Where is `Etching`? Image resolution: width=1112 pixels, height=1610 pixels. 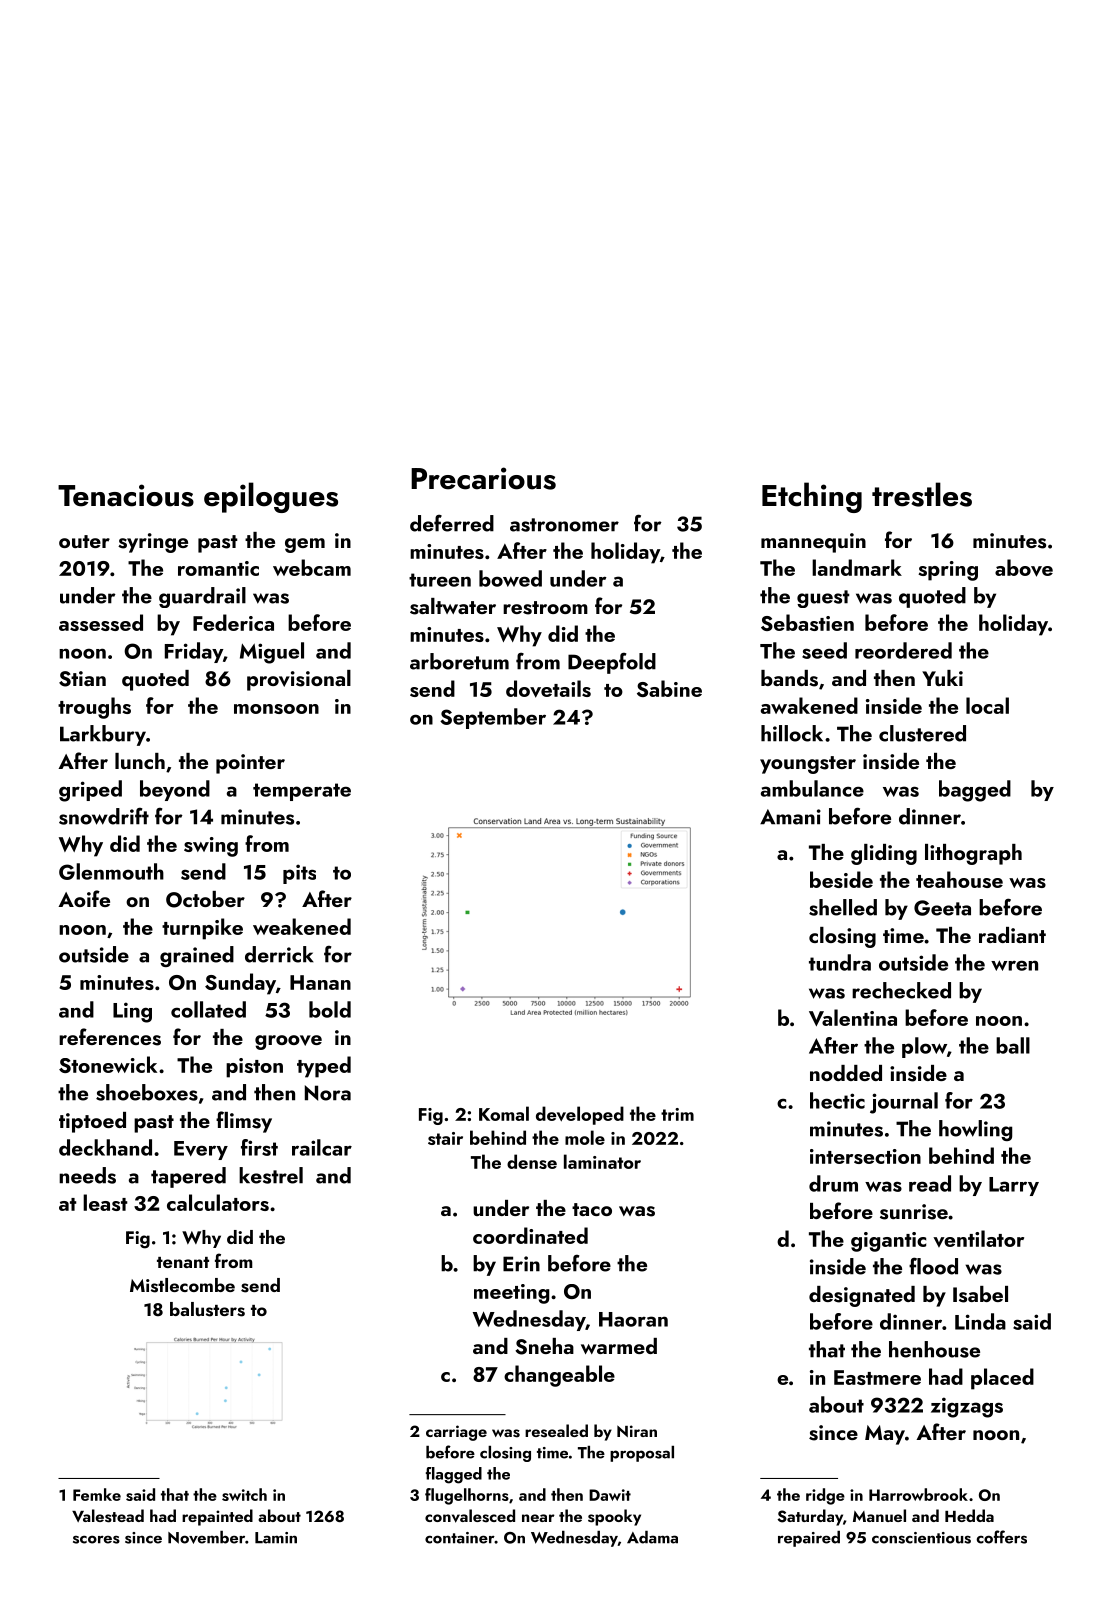
Etching is located at coordinates (812, 497).
